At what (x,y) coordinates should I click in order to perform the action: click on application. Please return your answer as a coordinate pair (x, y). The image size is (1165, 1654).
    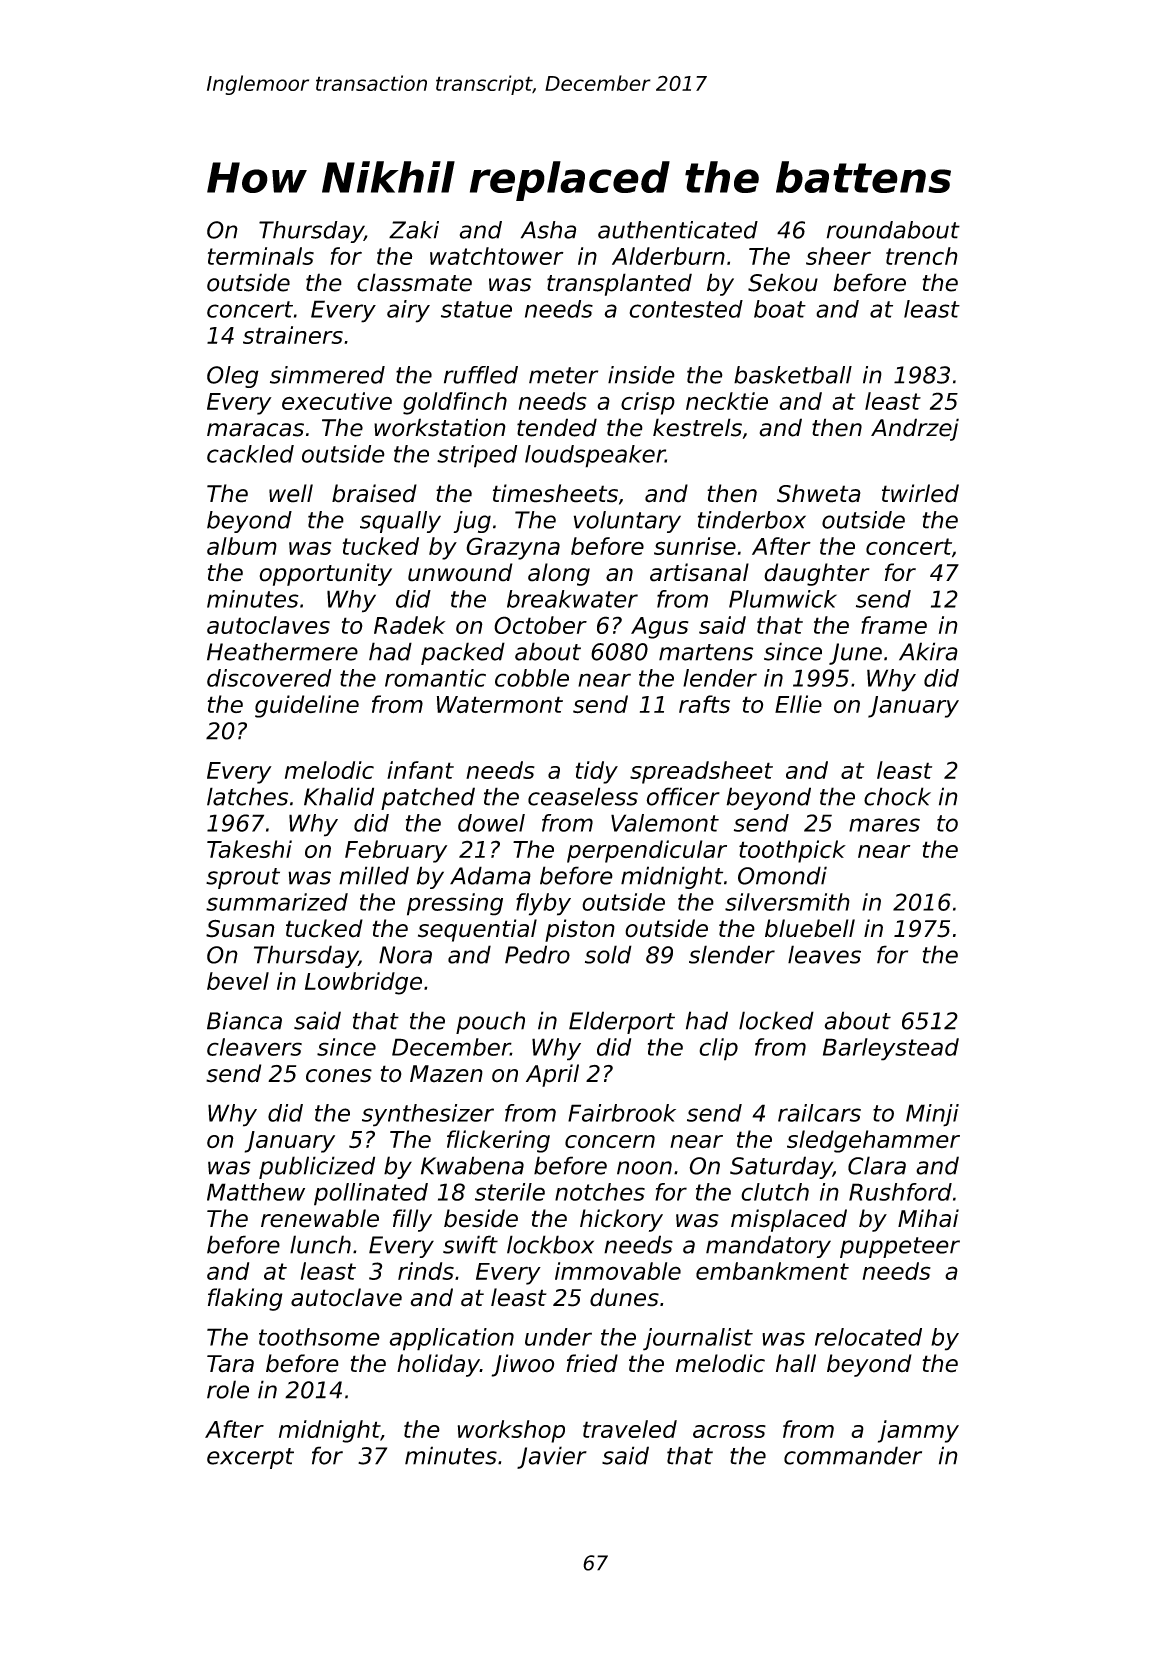
    Looking at the image, I should click on (451, 1339).
